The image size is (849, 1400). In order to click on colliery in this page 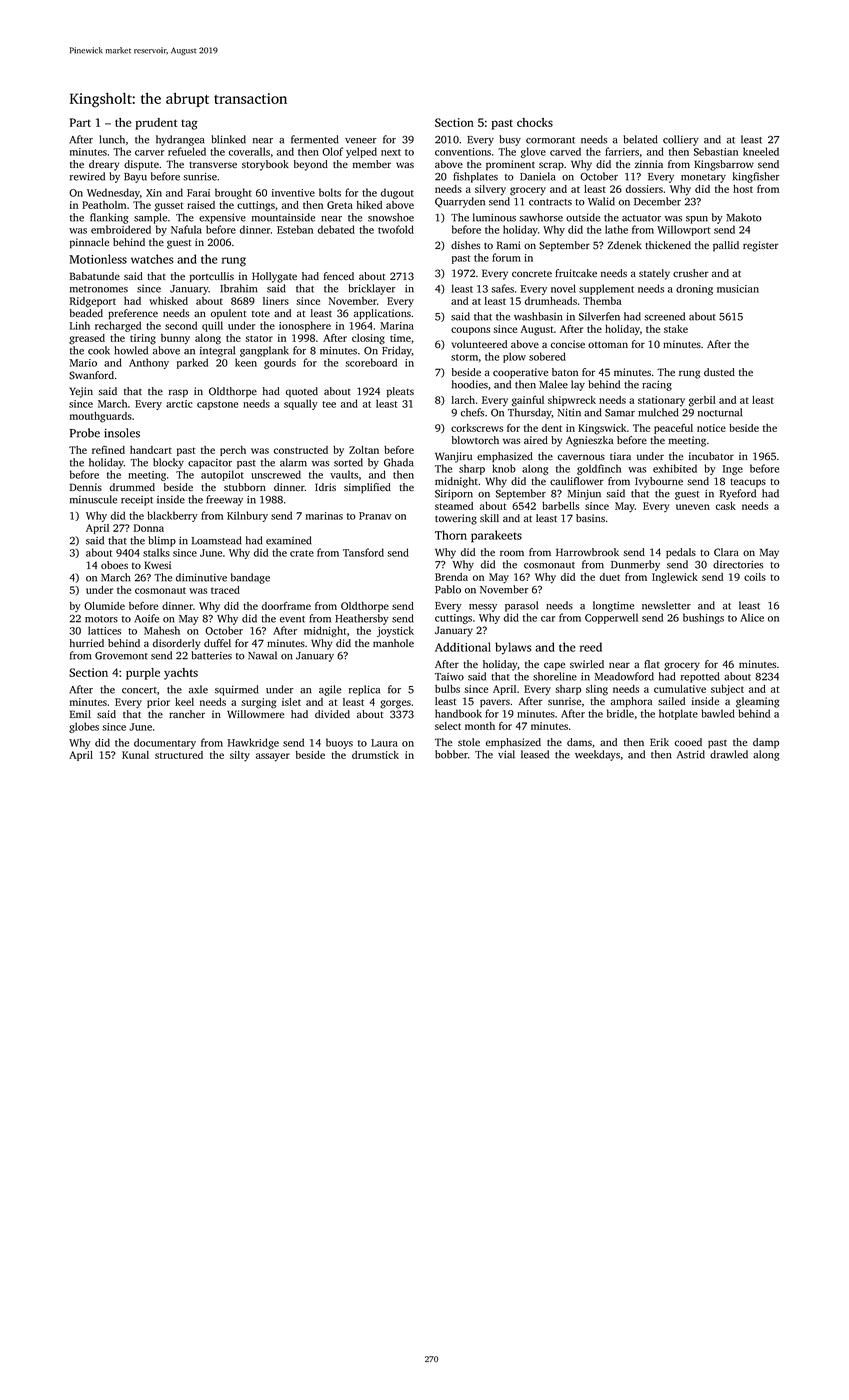, I will do `click(681, 140)`.
